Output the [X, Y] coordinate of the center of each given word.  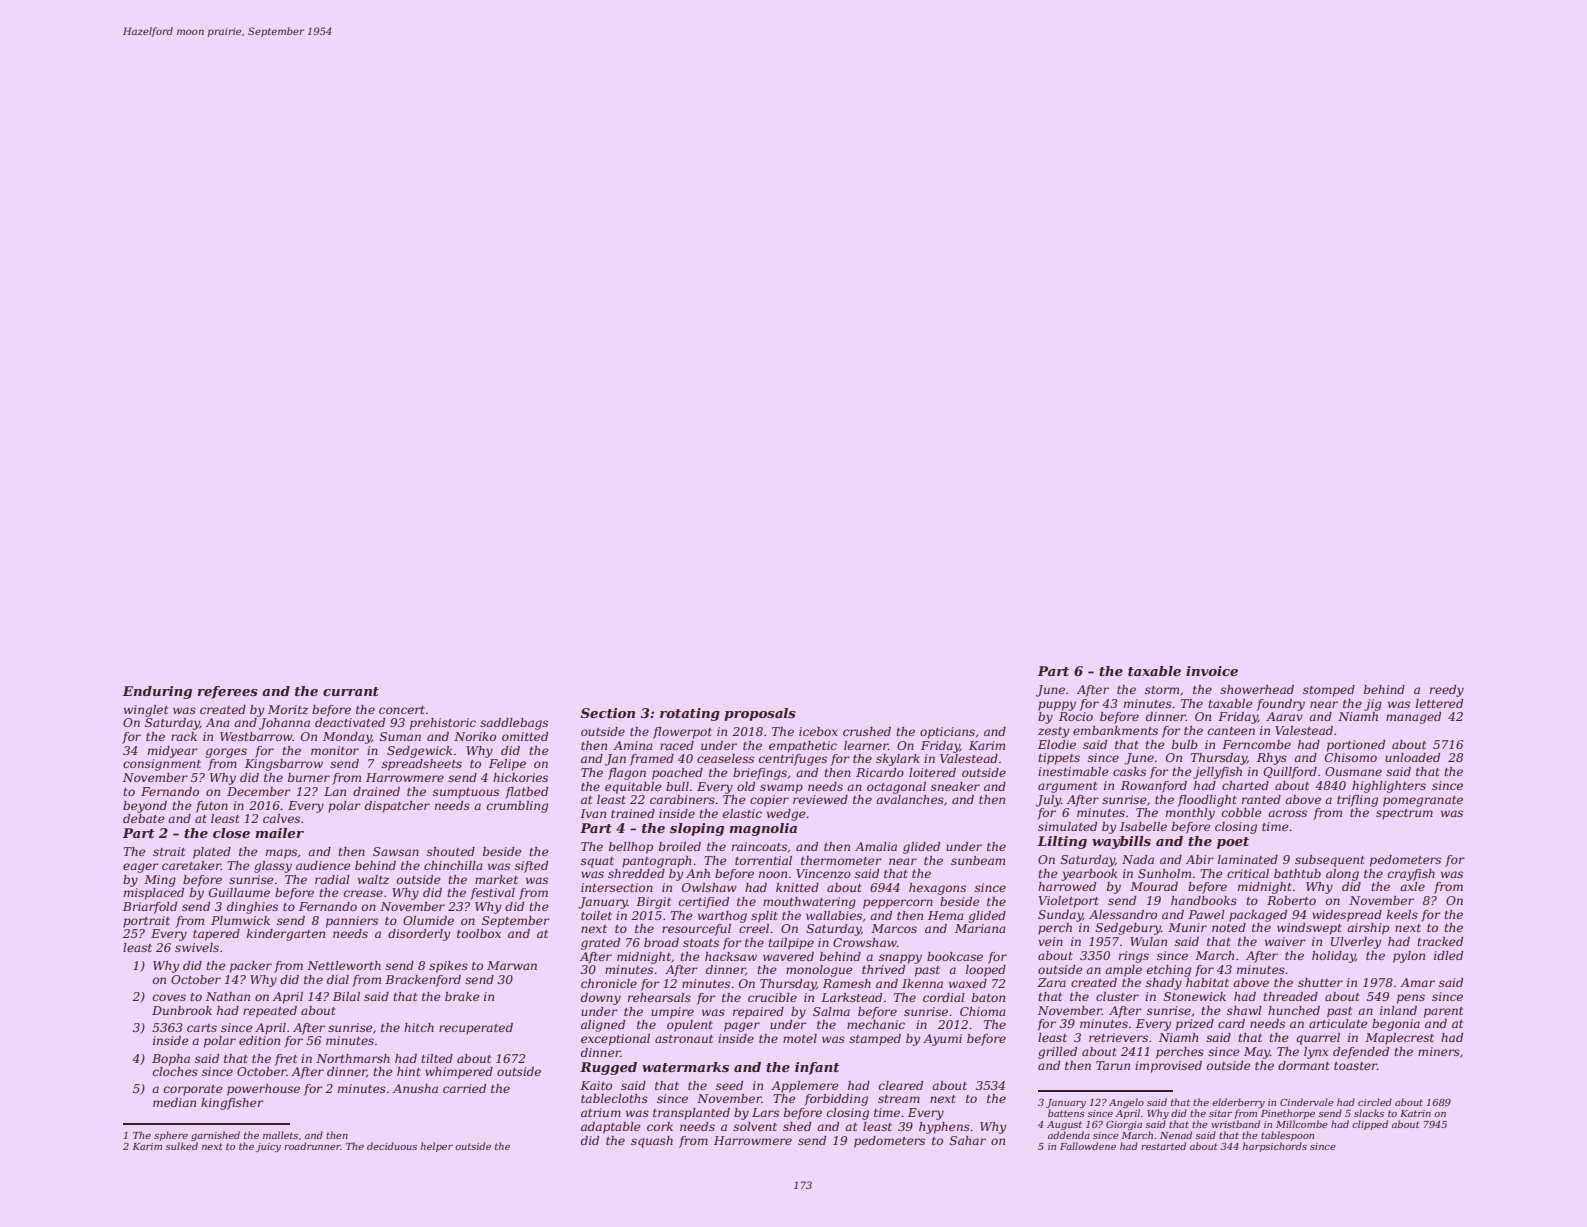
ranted [1261, 799]
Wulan [1148, 941]
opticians [947, 733]
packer [251, 967]
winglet [146, 711]
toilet [596, 915]
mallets [280, 1135]
